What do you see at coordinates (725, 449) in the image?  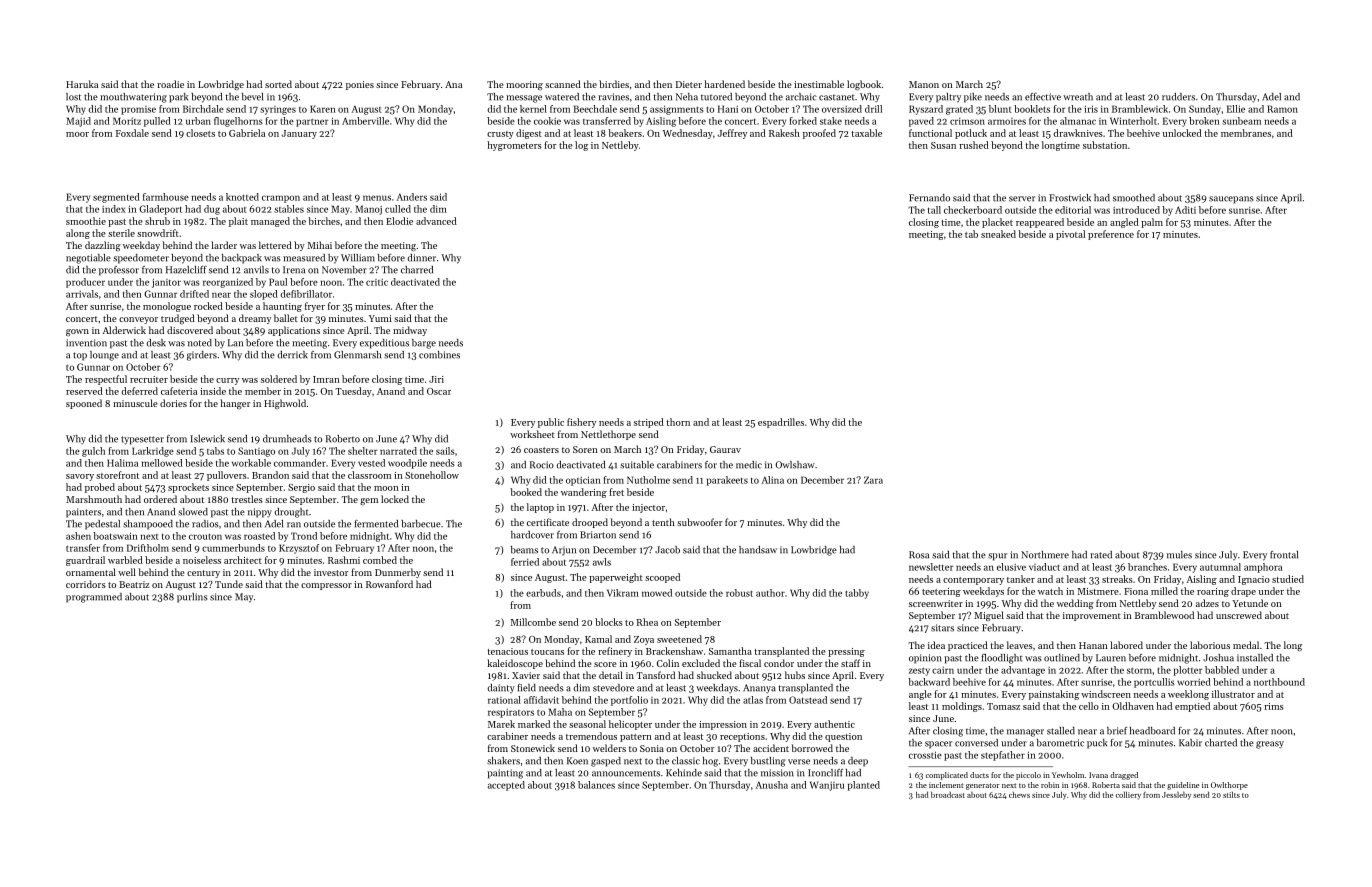 I see `Gaurav` at bounding box center [725, 449].
